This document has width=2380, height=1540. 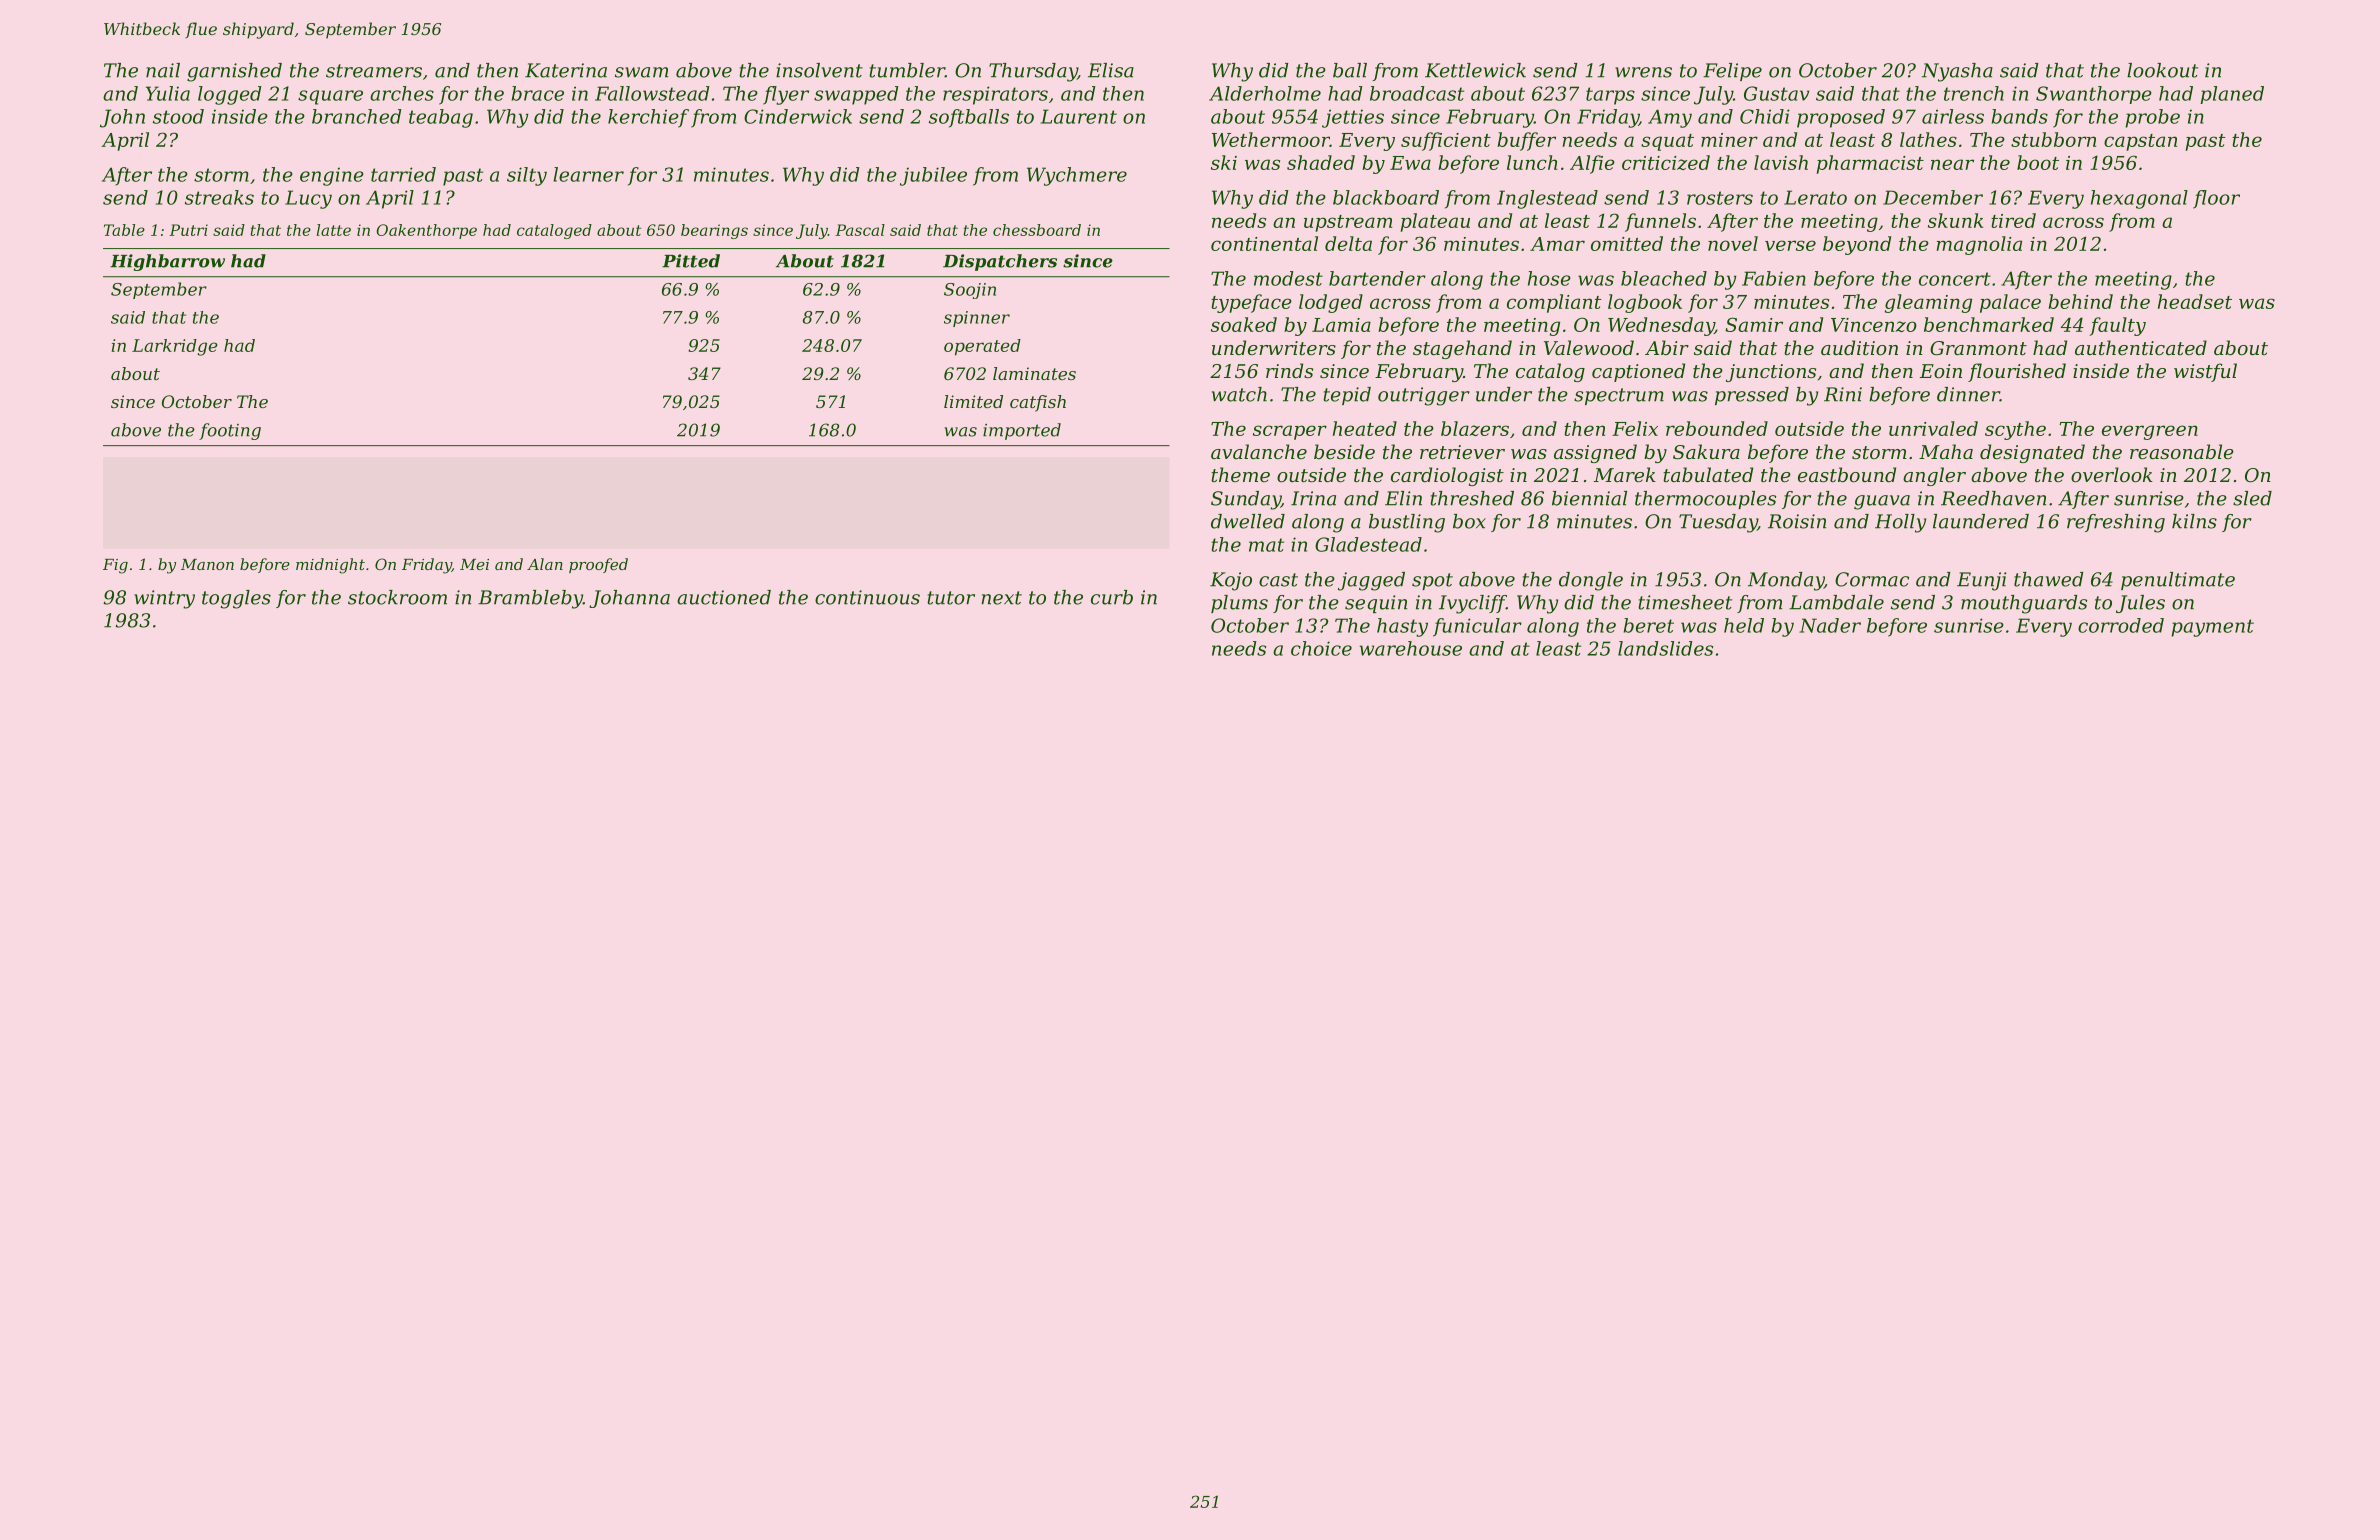 What do you see at coordinates (308, 199) in the document?
I see `Lucy` at bounding box center [308, 199].
